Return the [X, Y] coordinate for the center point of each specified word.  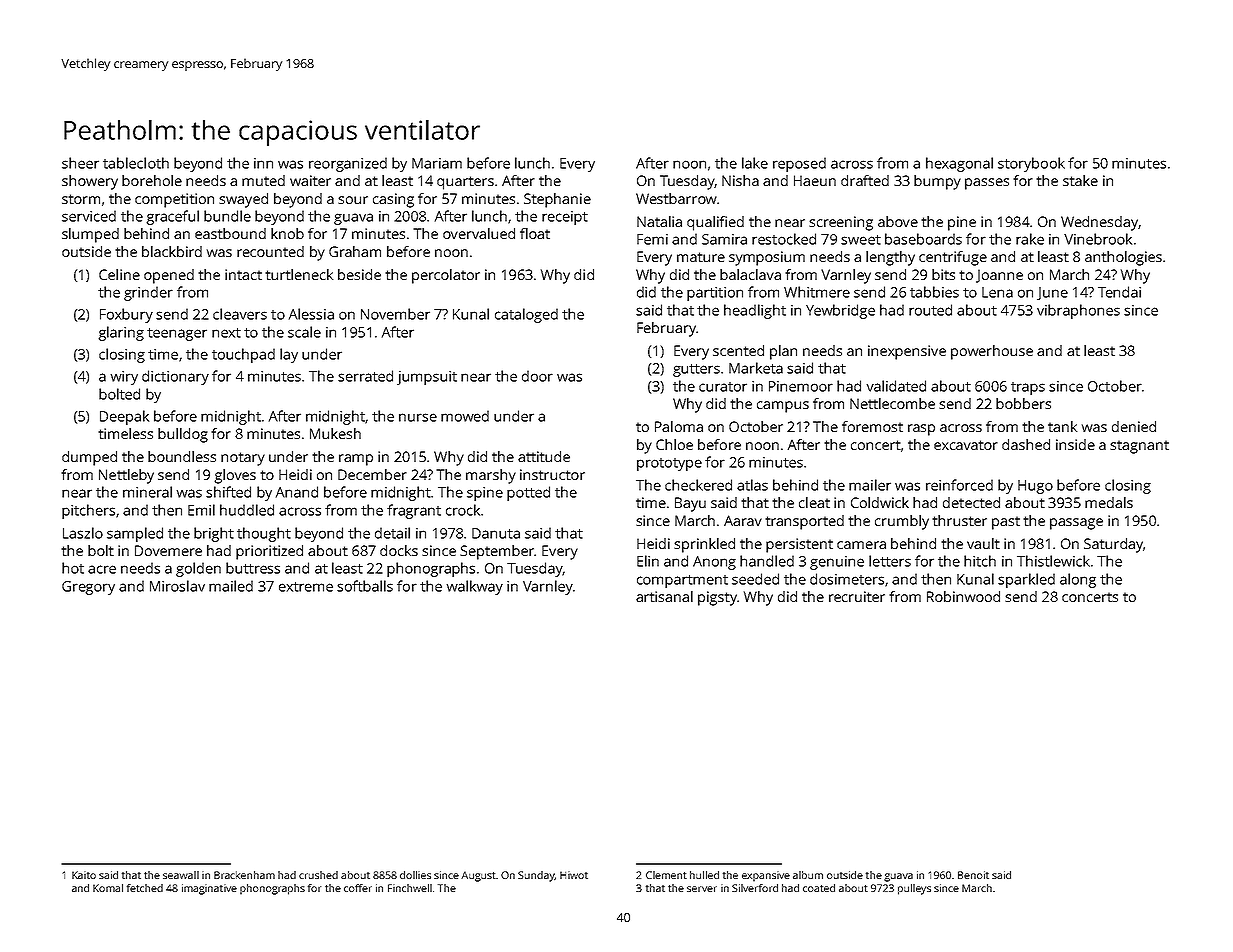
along [1078, 580]
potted [528, 493]
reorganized [348, 164]
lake [755, 163]
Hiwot [574, 875]
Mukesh [335, 433]
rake [1030, 239]
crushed [318, 875]
